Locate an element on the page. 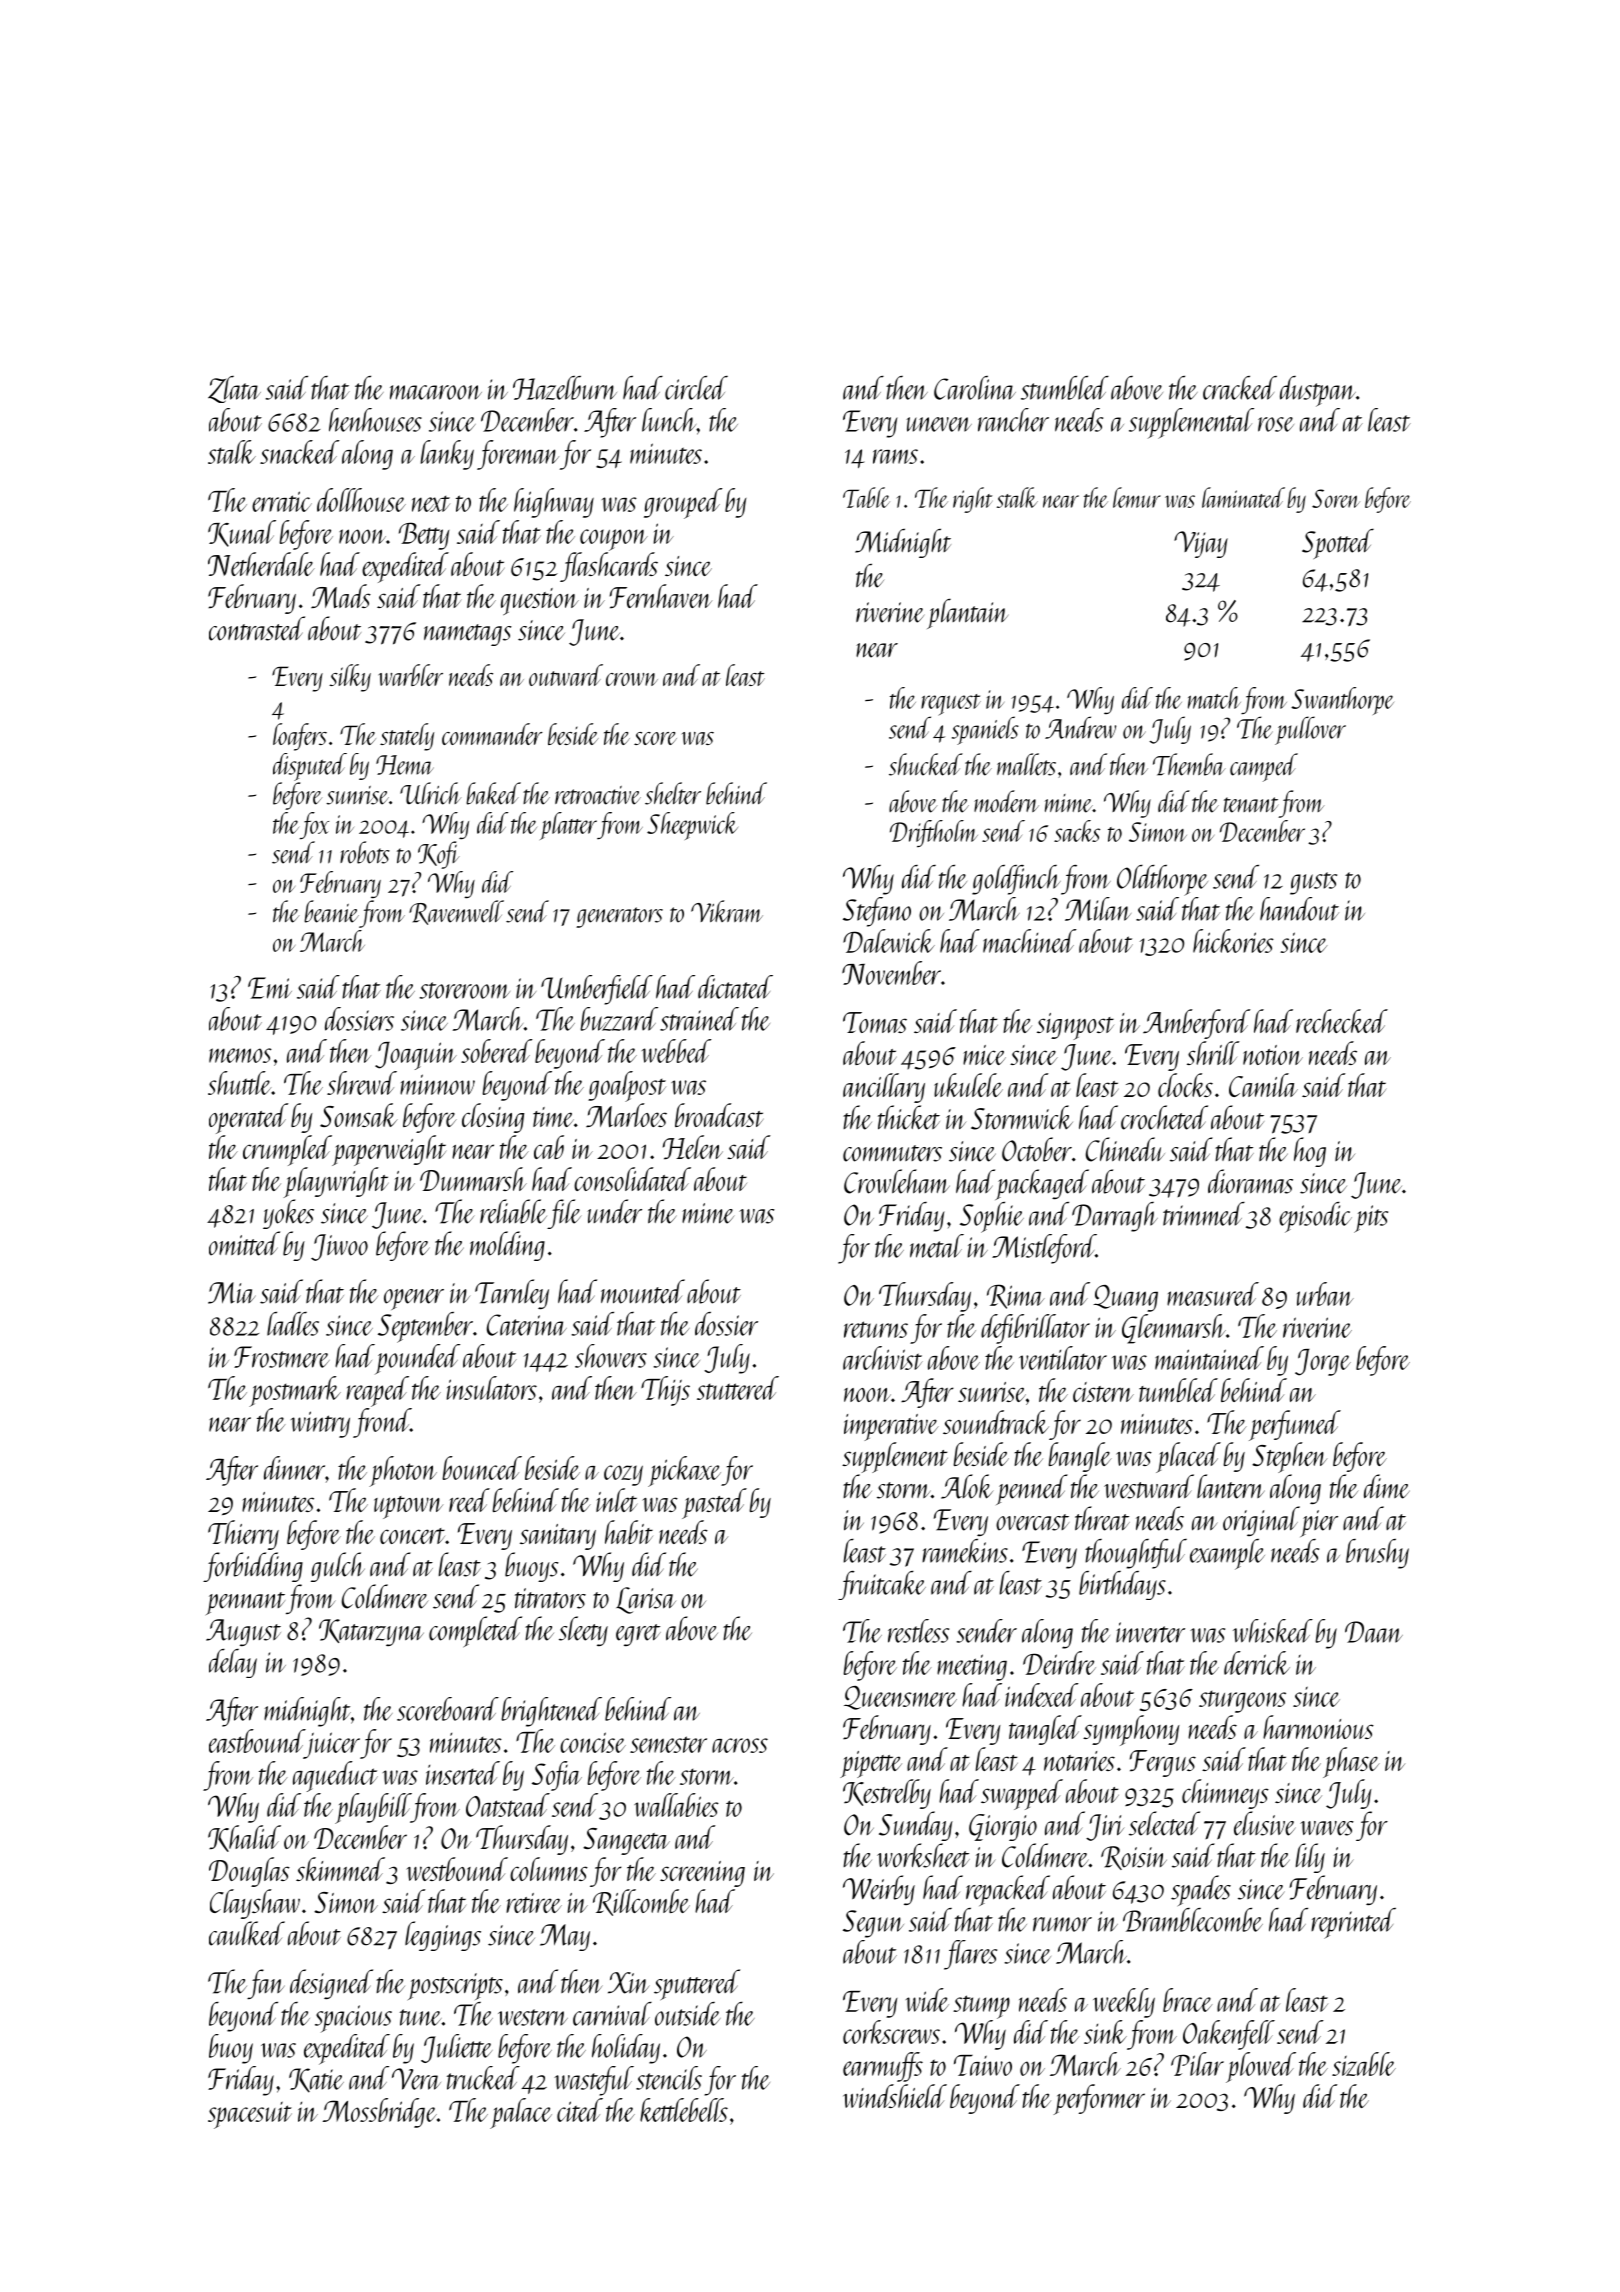 Image resolution: width=1620 pixels, height=2292 pixels. Pilar is located at coordinates (1197, 2064).
